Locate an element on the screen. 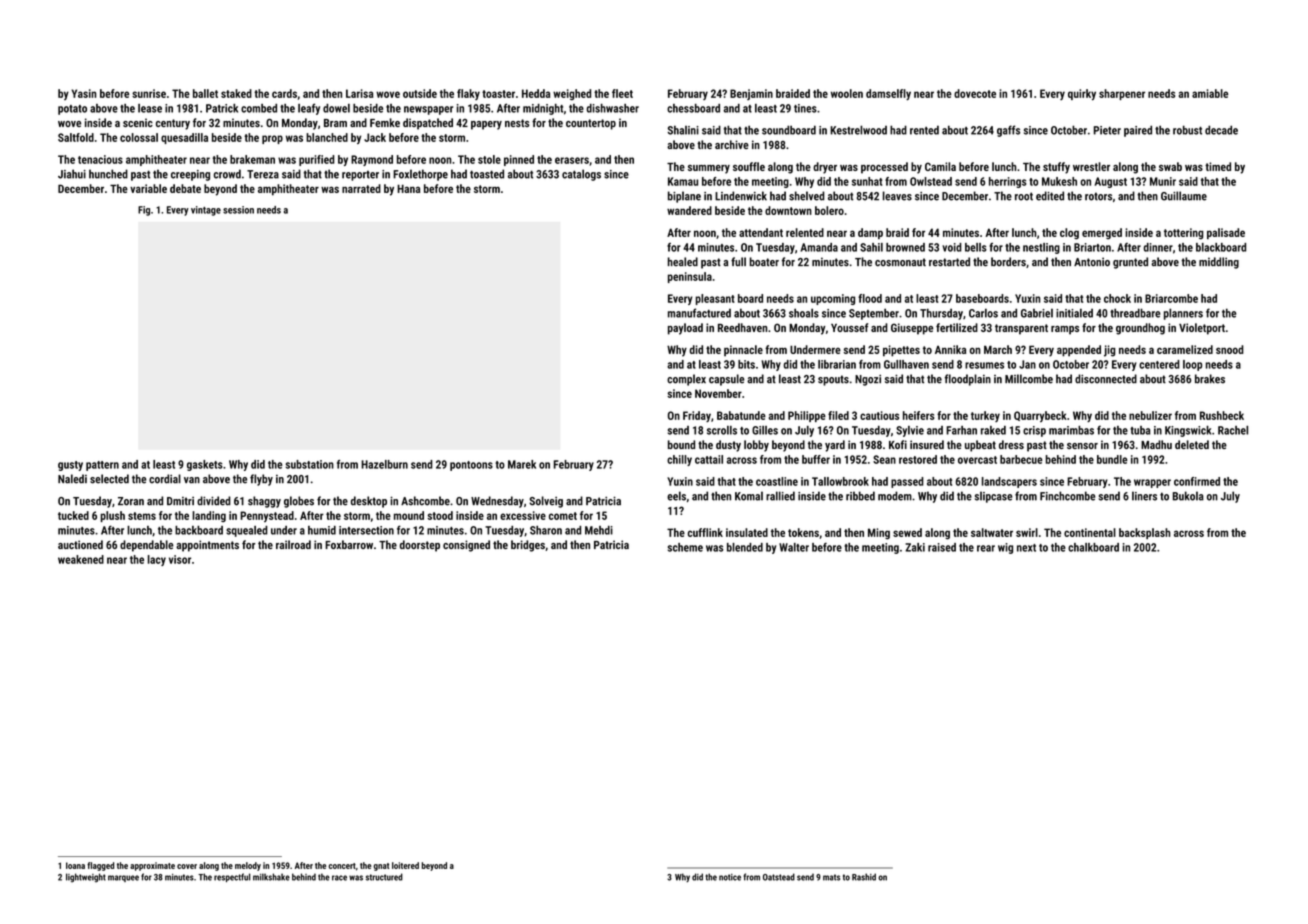 The image size is (1308, 924). Fig is located at coordinates (144, 211).
